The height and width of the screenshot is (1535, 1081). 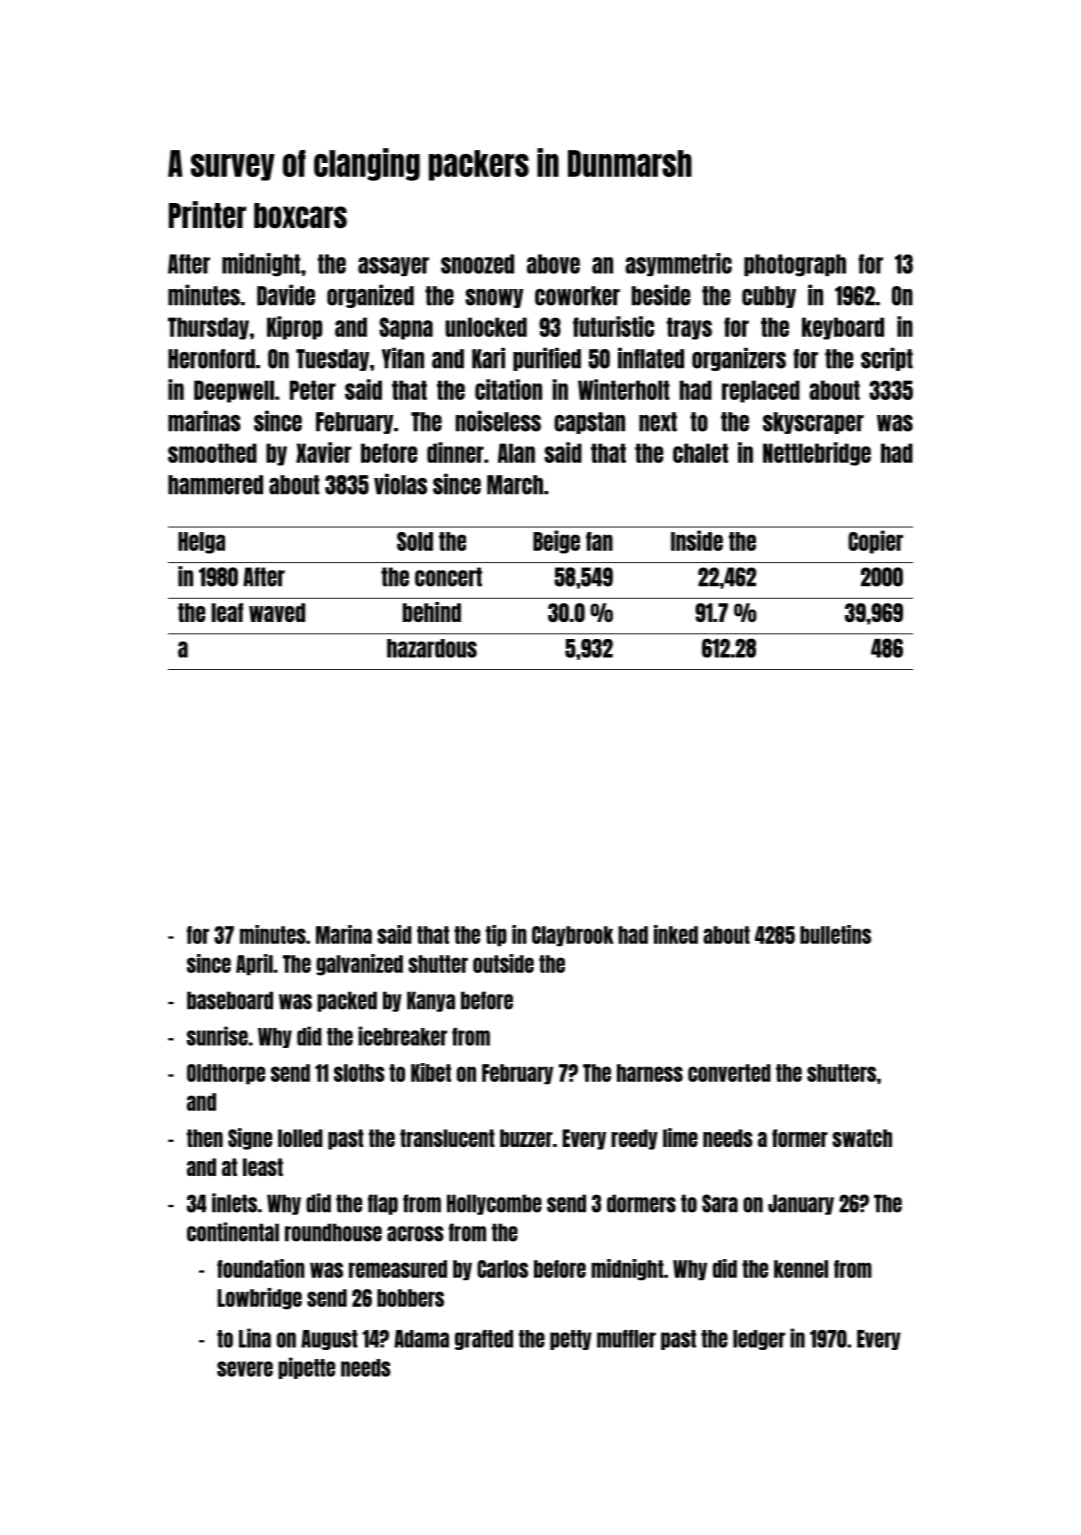 I want to click on galvanized, so click(x=359, y=965).
